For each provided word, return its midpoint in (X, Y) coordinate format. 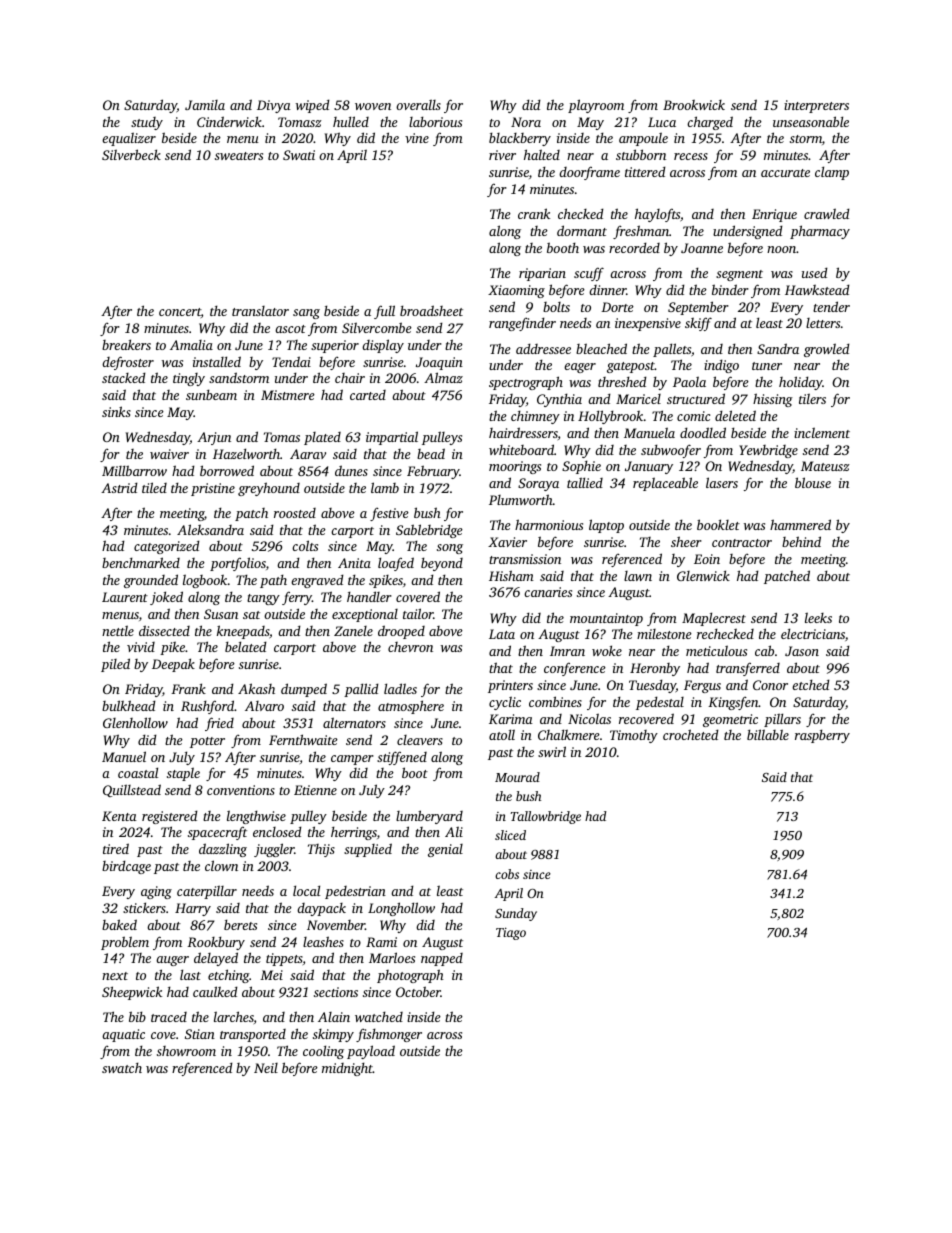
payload (371, 1052)
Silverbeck (131, 154)
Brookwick (694, 105)
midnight (347, 1069)
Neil (266, 1068)
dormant (582, 230)
